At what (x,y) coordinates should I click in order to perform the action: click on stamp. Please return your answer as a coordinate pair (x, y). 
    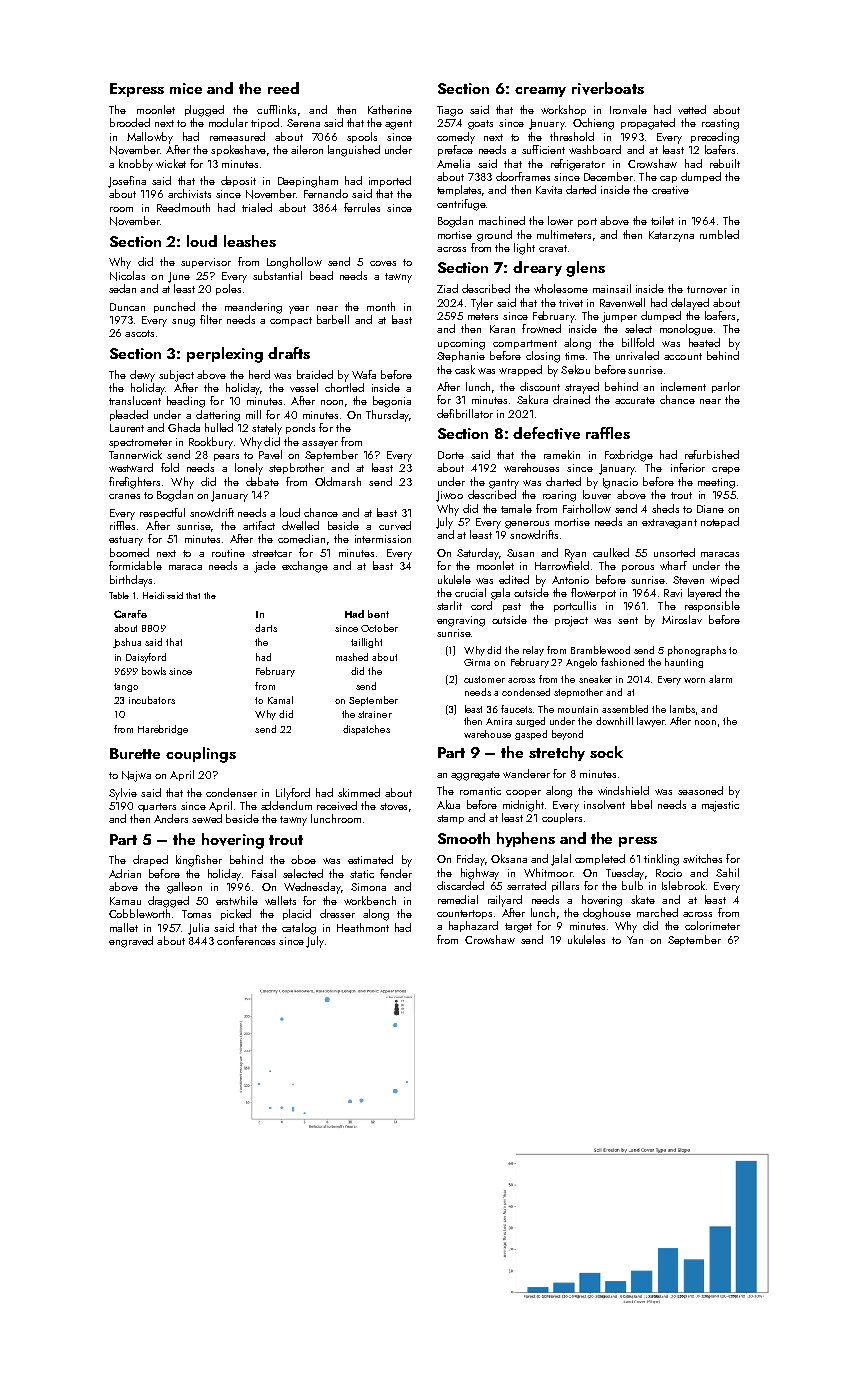
    Looking at the image, I should click on (450, 819).
